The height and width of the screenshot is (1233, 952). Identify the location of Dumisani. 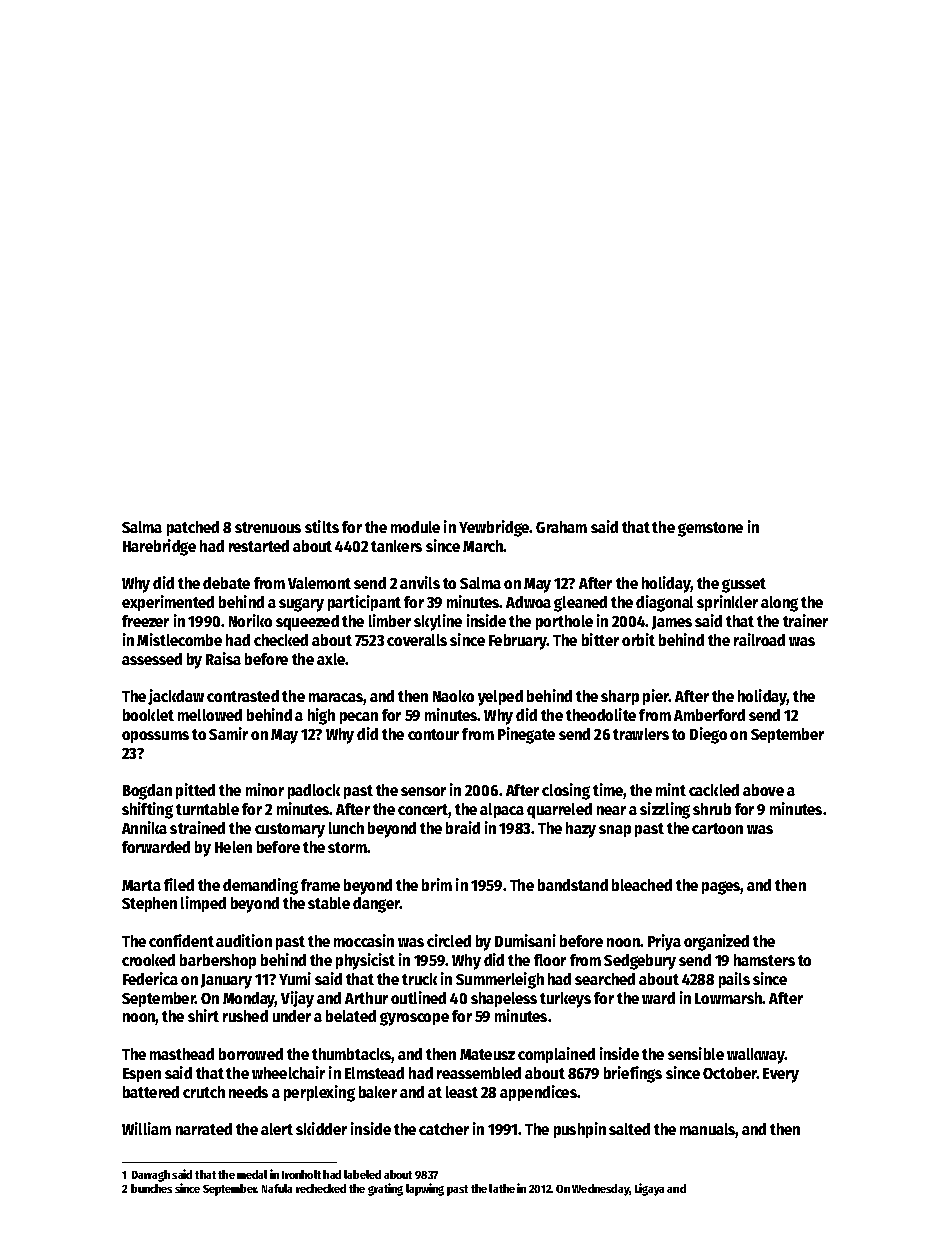
(525, 940).
